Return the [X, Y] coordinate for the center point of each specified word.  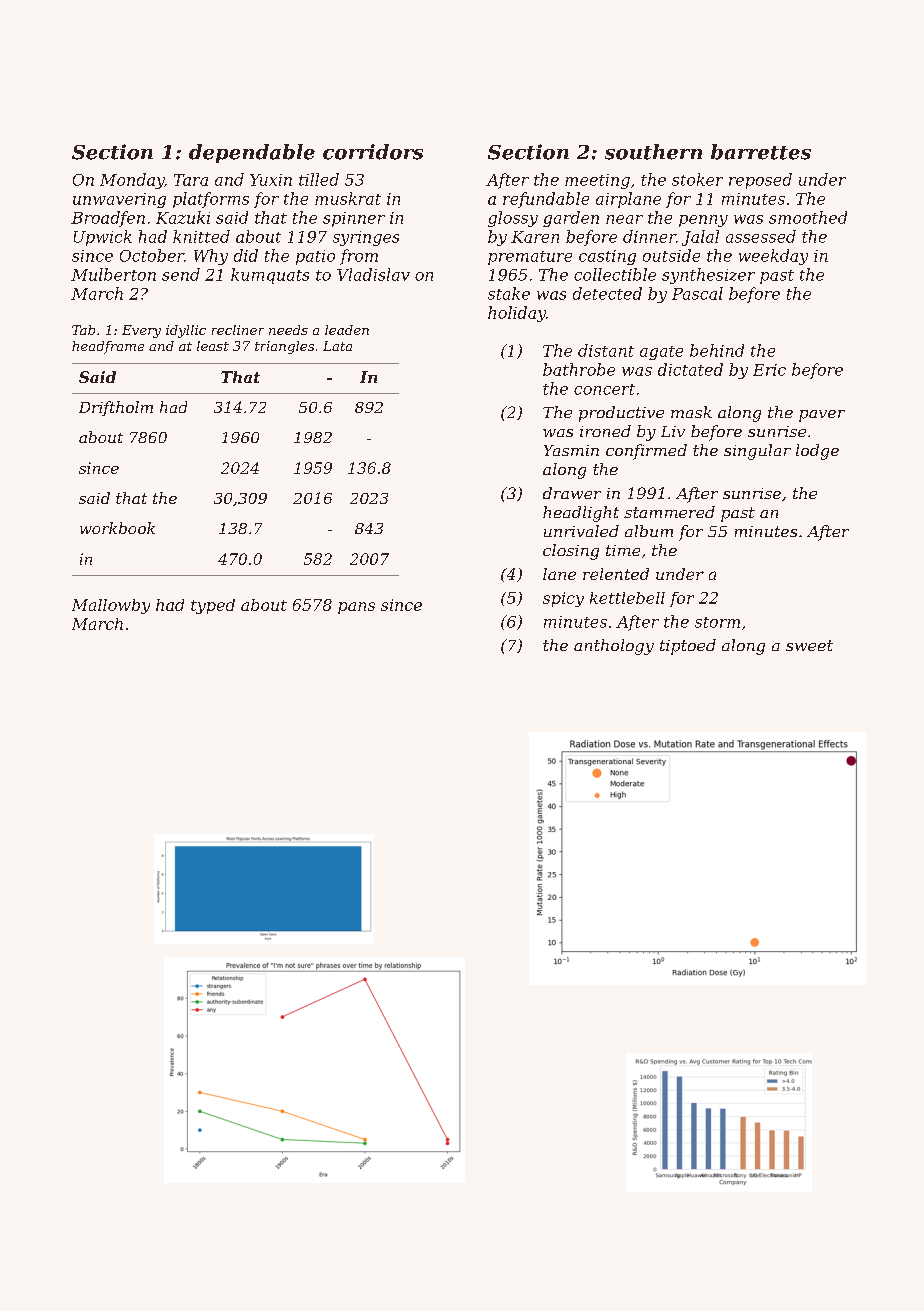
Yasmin [571, 450]
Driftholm [116, 408]
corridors [373, 152]
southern [653, 152]
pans [356, 608]
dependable [252, 153]
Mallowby [111, 606]
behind [717, 350]
